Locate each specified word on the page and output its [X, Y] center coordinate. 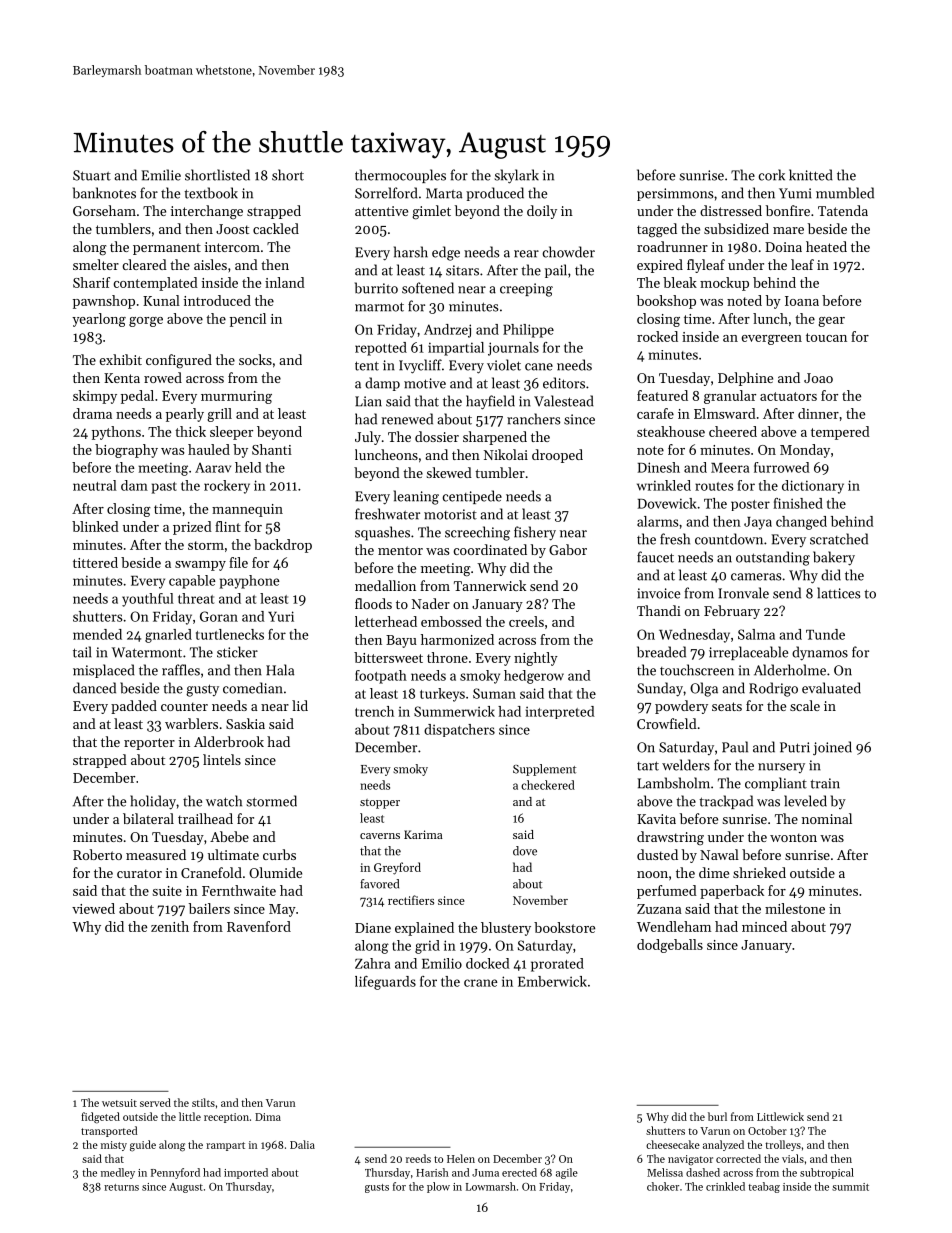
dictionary [813, 487]
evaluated [831, 688]
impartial [456, 349]
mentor [400, 550]
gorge [146, 322]
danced [94, 688]
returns [121, 1187]
